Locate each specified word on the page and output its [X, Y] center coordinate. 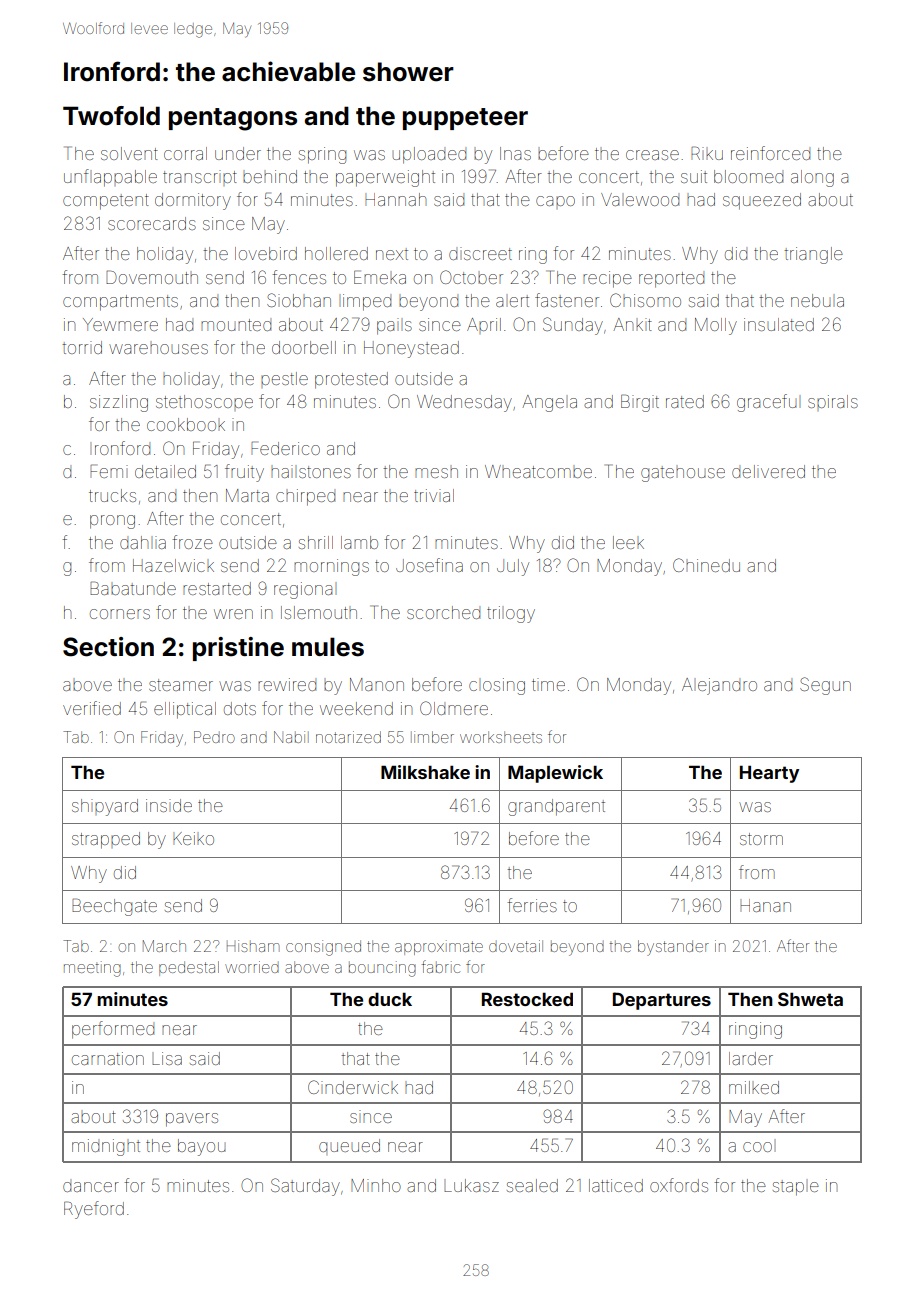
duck [390, 999]
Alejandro [719, 686]
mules [328, 647]
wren [233, 614]
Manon [377, 684]
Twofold [111, 116]
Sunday [573, 326]
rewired [287, 684]
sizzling [119, 403]
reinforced [770, 153]
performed [113, 1030]
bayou [202, 1147]
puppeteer [465, 119]
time [548, 684]
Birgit [640, 403]
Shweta [810, 999]
